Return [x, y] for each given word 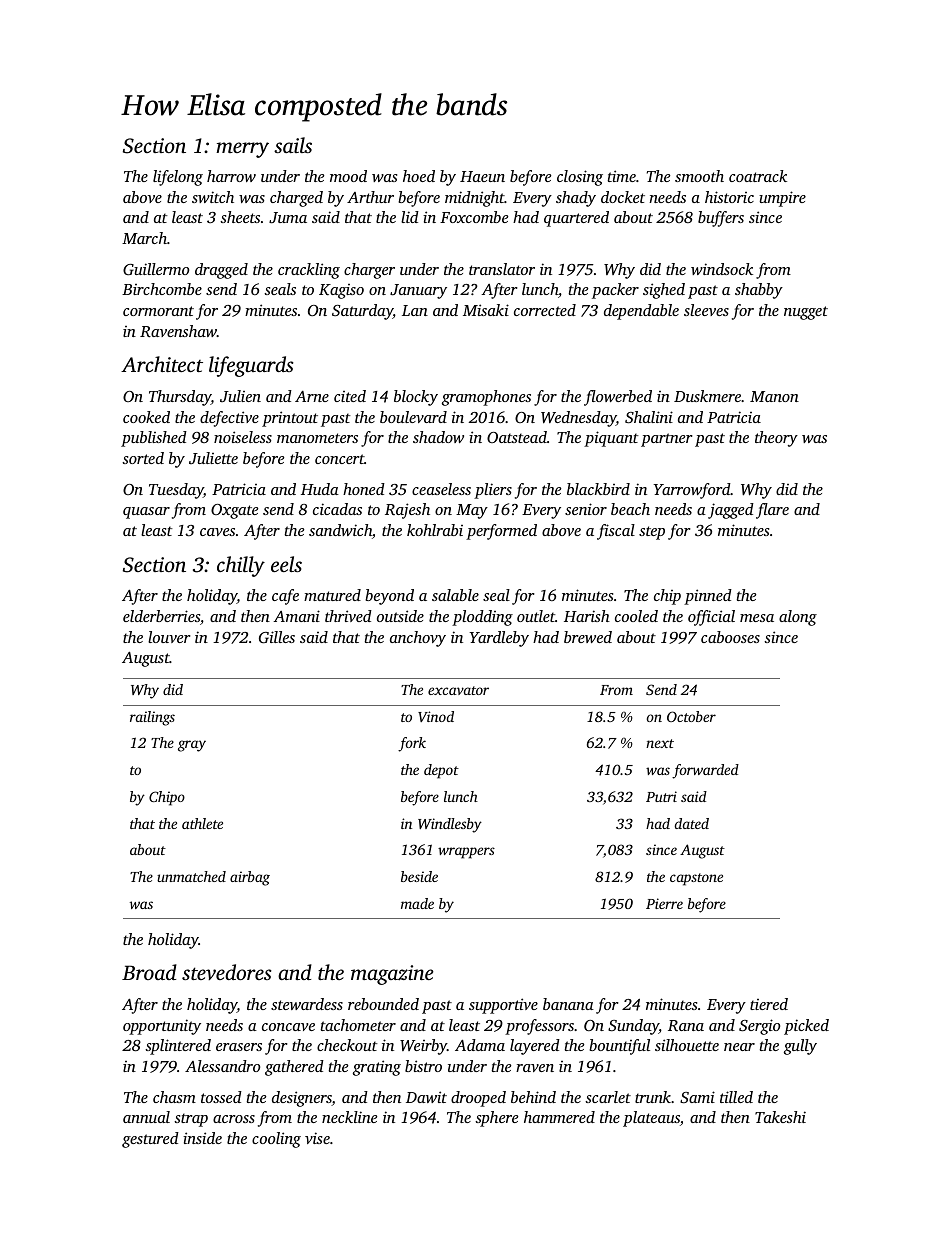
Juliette [213, 458]
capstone [696, 879]
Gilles [277, 637]
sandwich [340, 530]
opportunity [162, 1027]
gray [192, 746]
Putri [661, 796]
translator [502, 269]
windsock [722, 269]
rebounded [383, 1004]
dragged [221, 271]
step [652, 533]
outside [400, 616]
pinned [708, 597]
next [660, 743]
